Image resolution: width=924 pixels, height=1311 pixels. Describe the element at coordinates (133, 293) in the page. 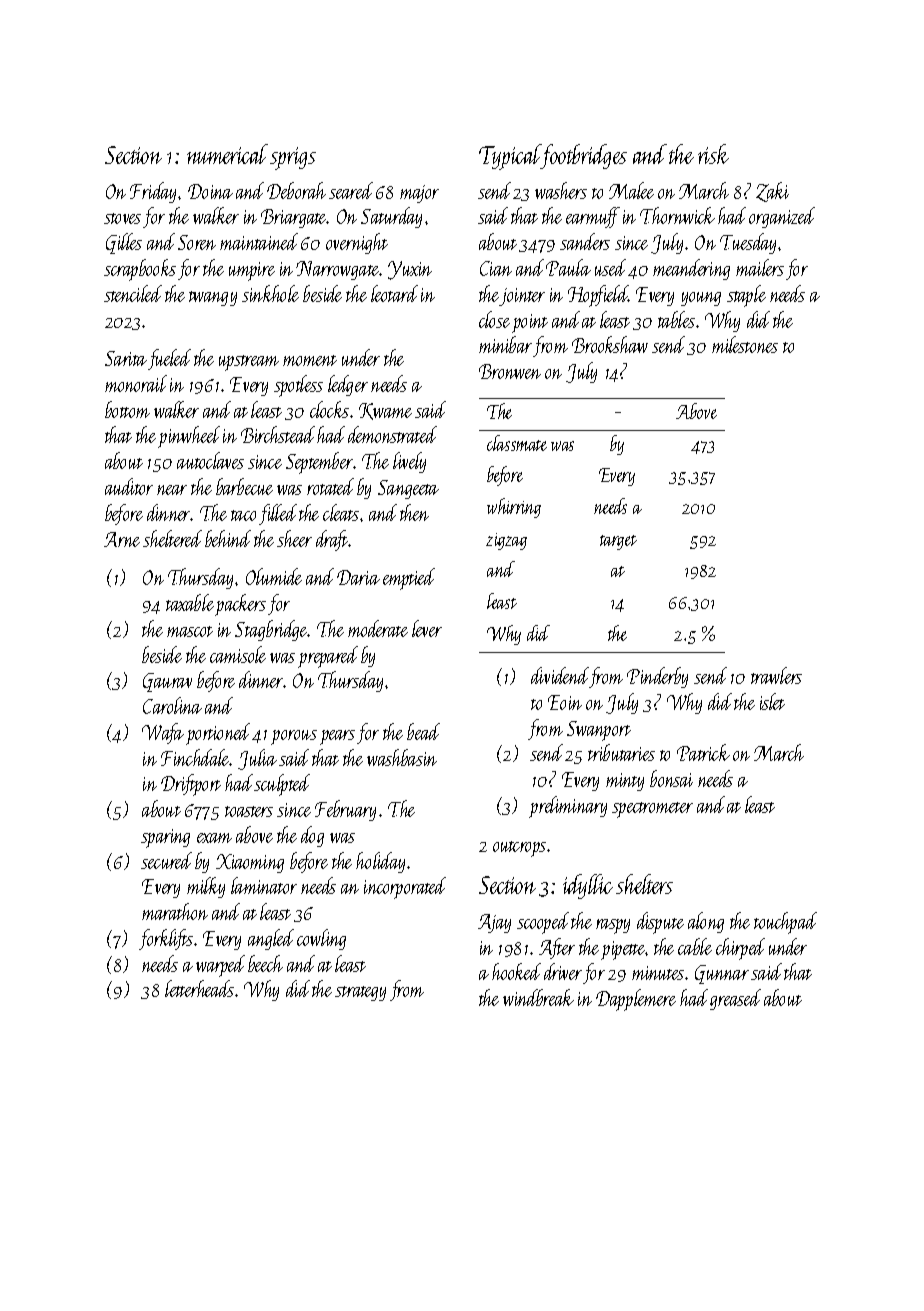

I see `stenciled` at that location.
